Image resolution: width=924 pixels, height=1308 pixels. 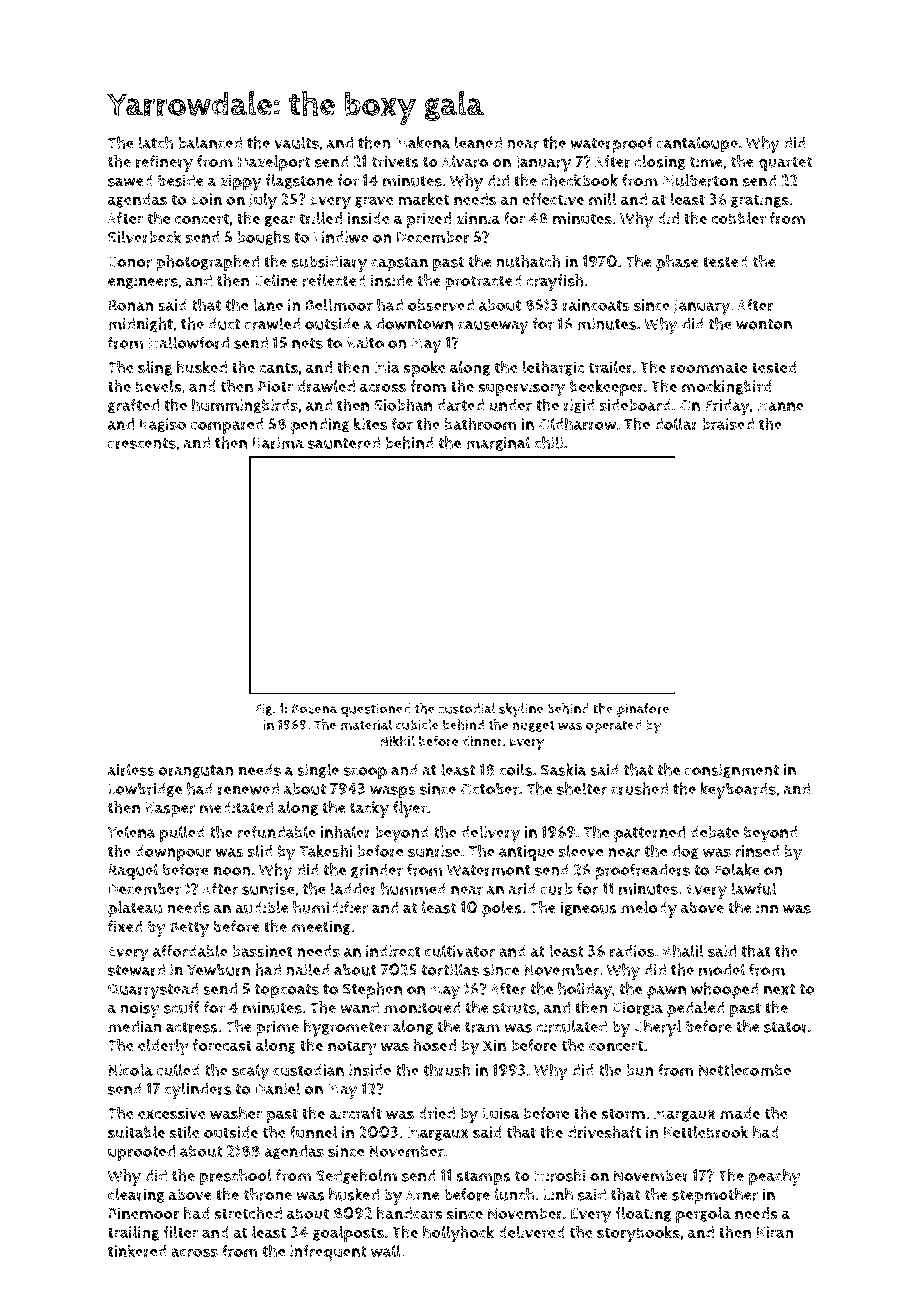 What do you see at coordinates (727, 387) in the screenshot?
I see `mockingbird` at bounding box center [727, 387].
